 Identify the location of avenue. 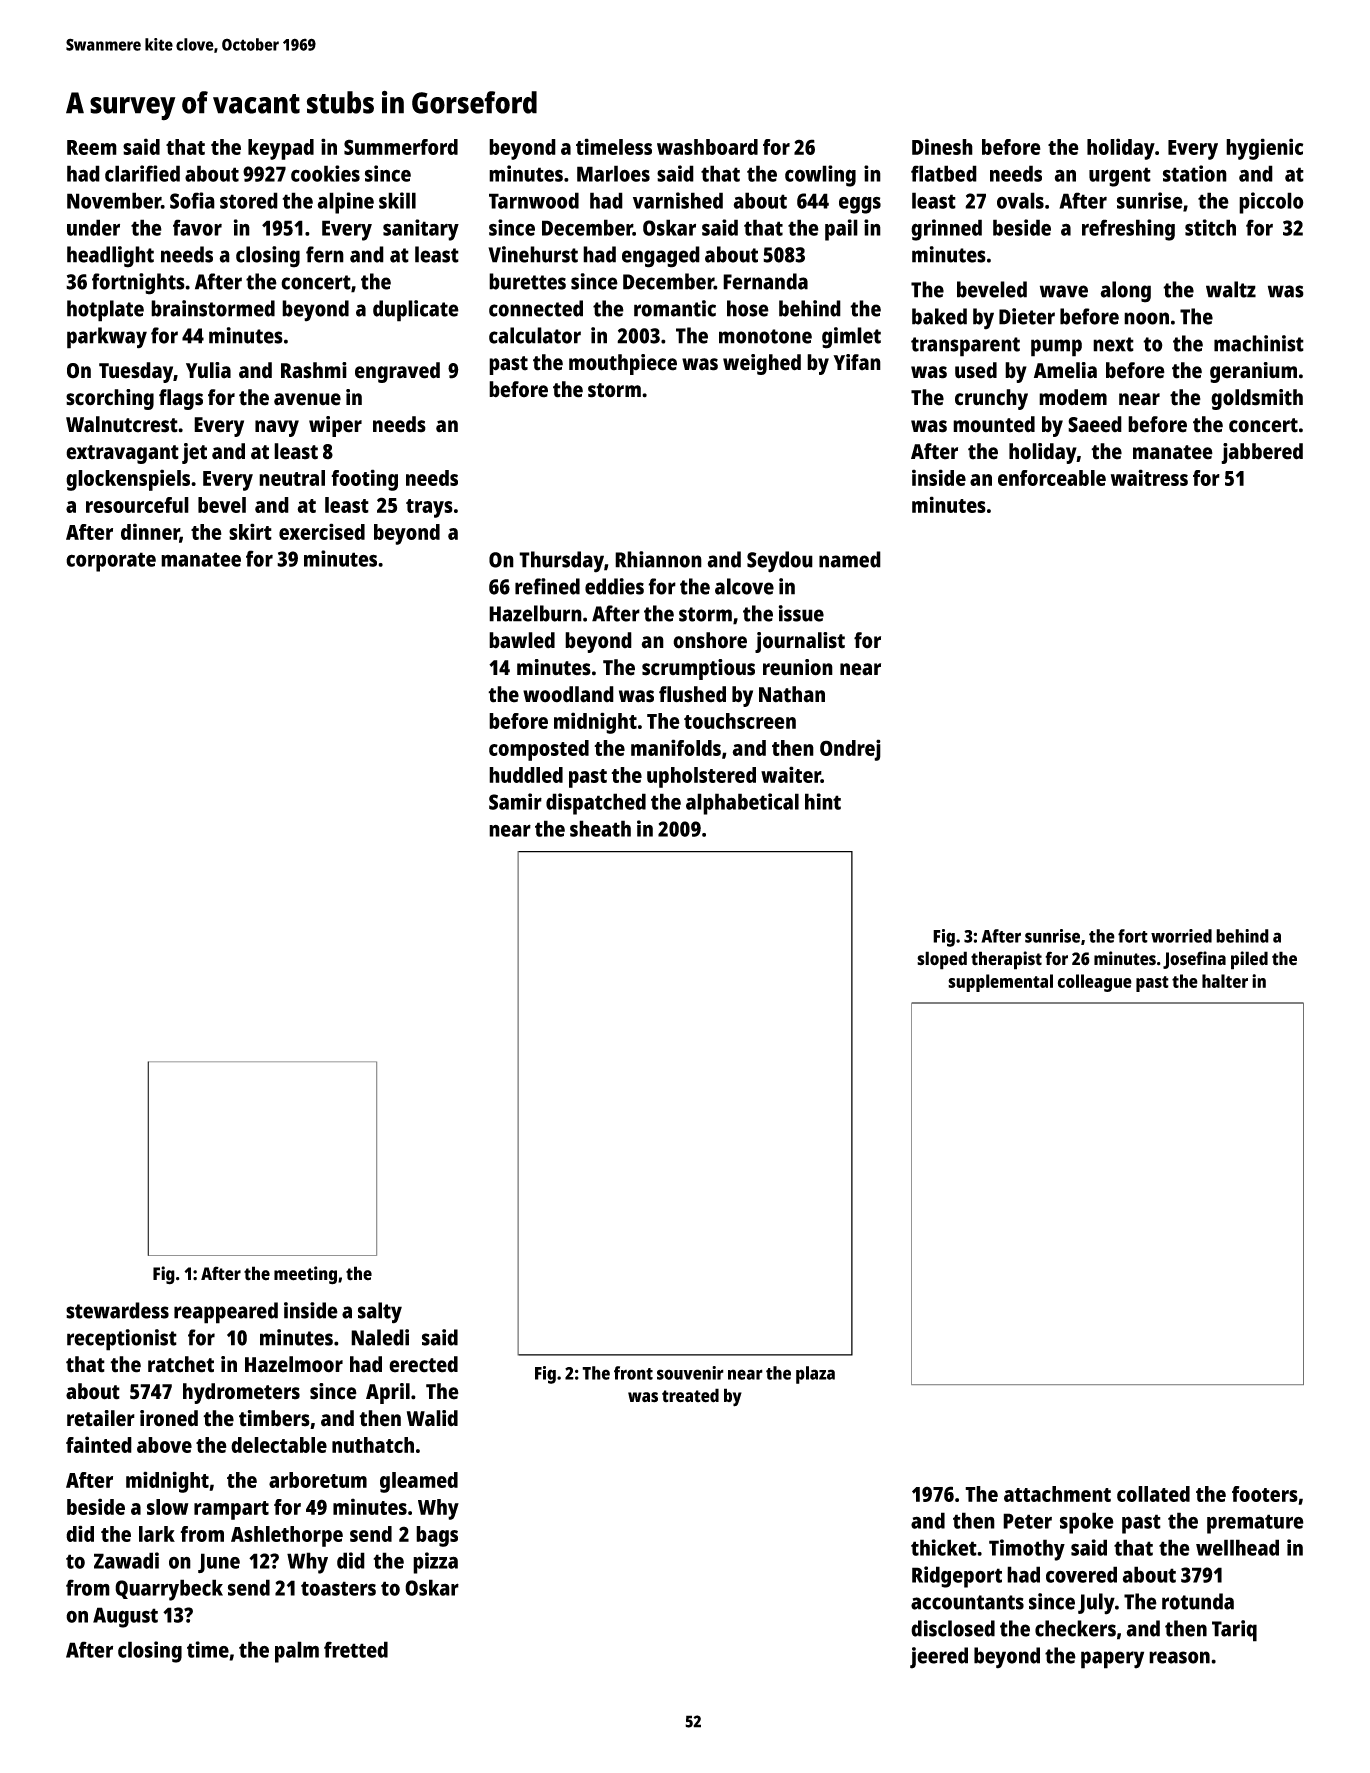
(307, 399).
